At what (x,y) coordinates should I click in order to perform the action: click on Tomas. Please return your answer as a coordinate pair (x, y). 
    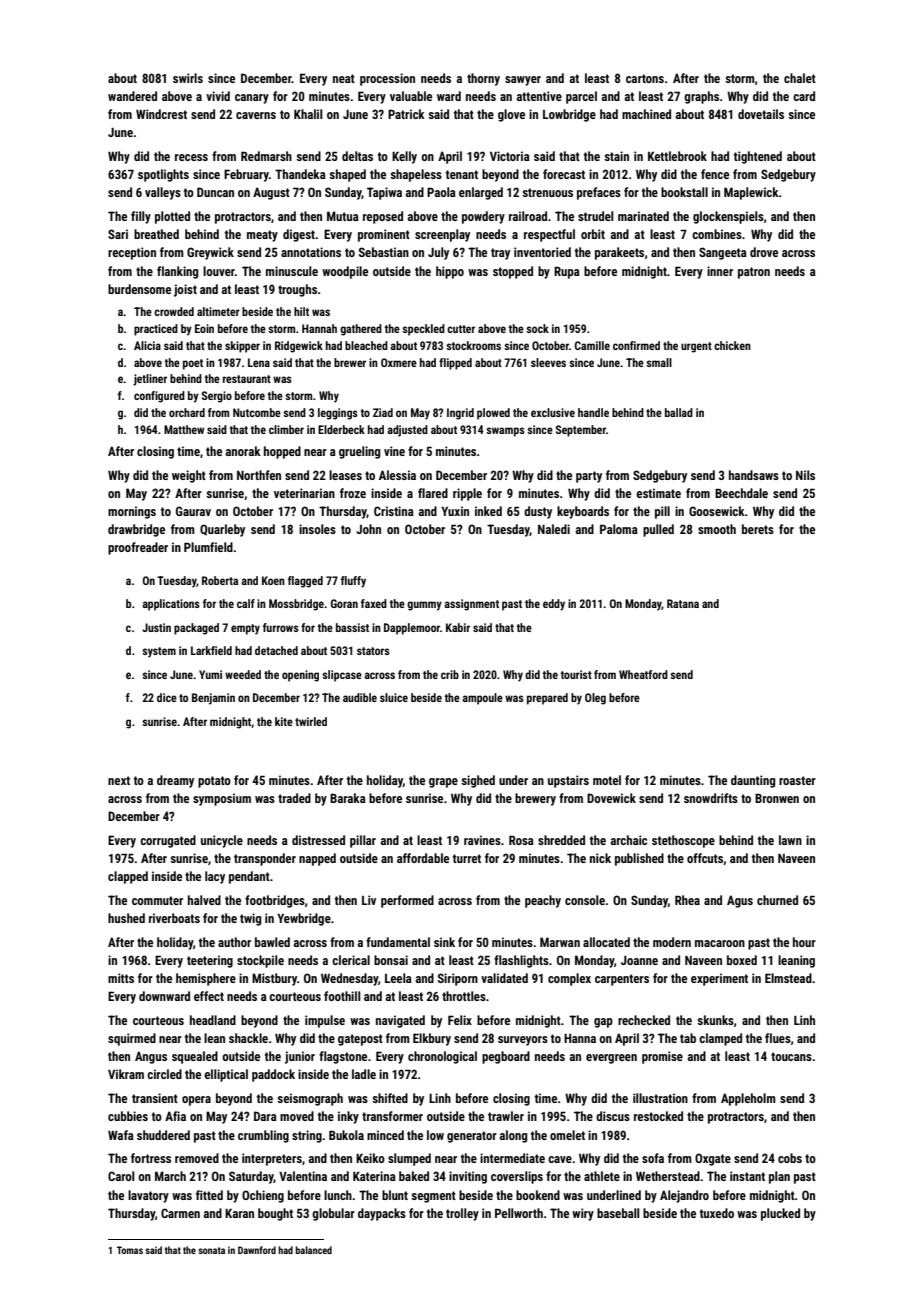
    Looking at the image, I should click on (130, 1250).
